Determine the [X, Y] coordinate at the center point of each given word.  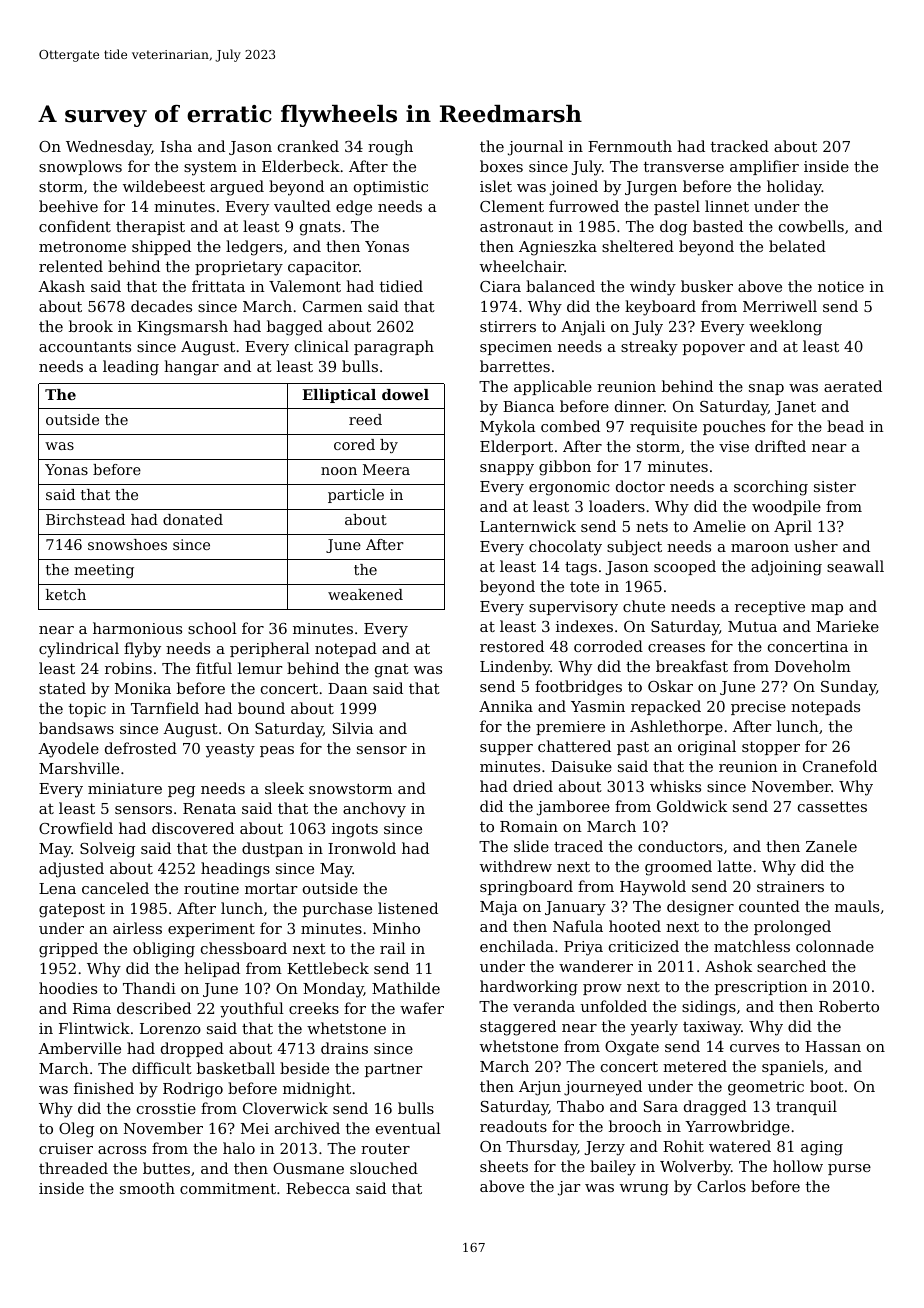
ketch [66, 594]
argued [237, 188]
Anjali [583, 328]
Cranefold [840, 766]
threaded [73, 1168]
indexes [584, 626]
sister [835, 486]
